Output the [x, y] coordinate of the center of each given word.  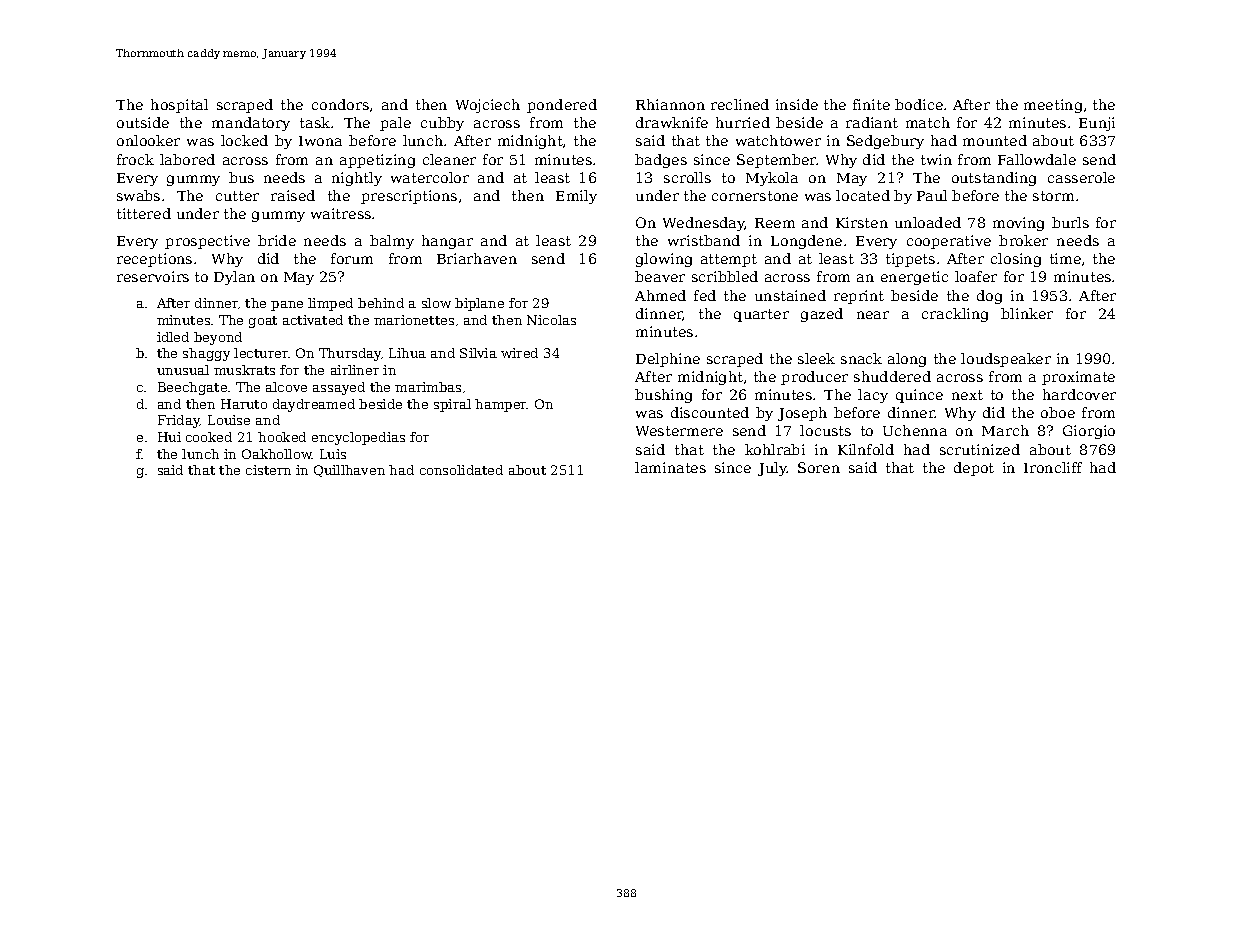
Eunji [1097, 124]
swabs [138, 195]
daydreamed [314, 405]
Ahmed [660, 295]
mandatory [251, 124]
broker [1023, 240]
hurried [743, 122]
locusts [825, 430]
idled [173, 337]
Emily [576, 197]
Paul [932, 195]
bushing [663, 396]
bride [277, 240]
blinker [1027, 313]
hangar [447, 242]
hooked [282, 437]
